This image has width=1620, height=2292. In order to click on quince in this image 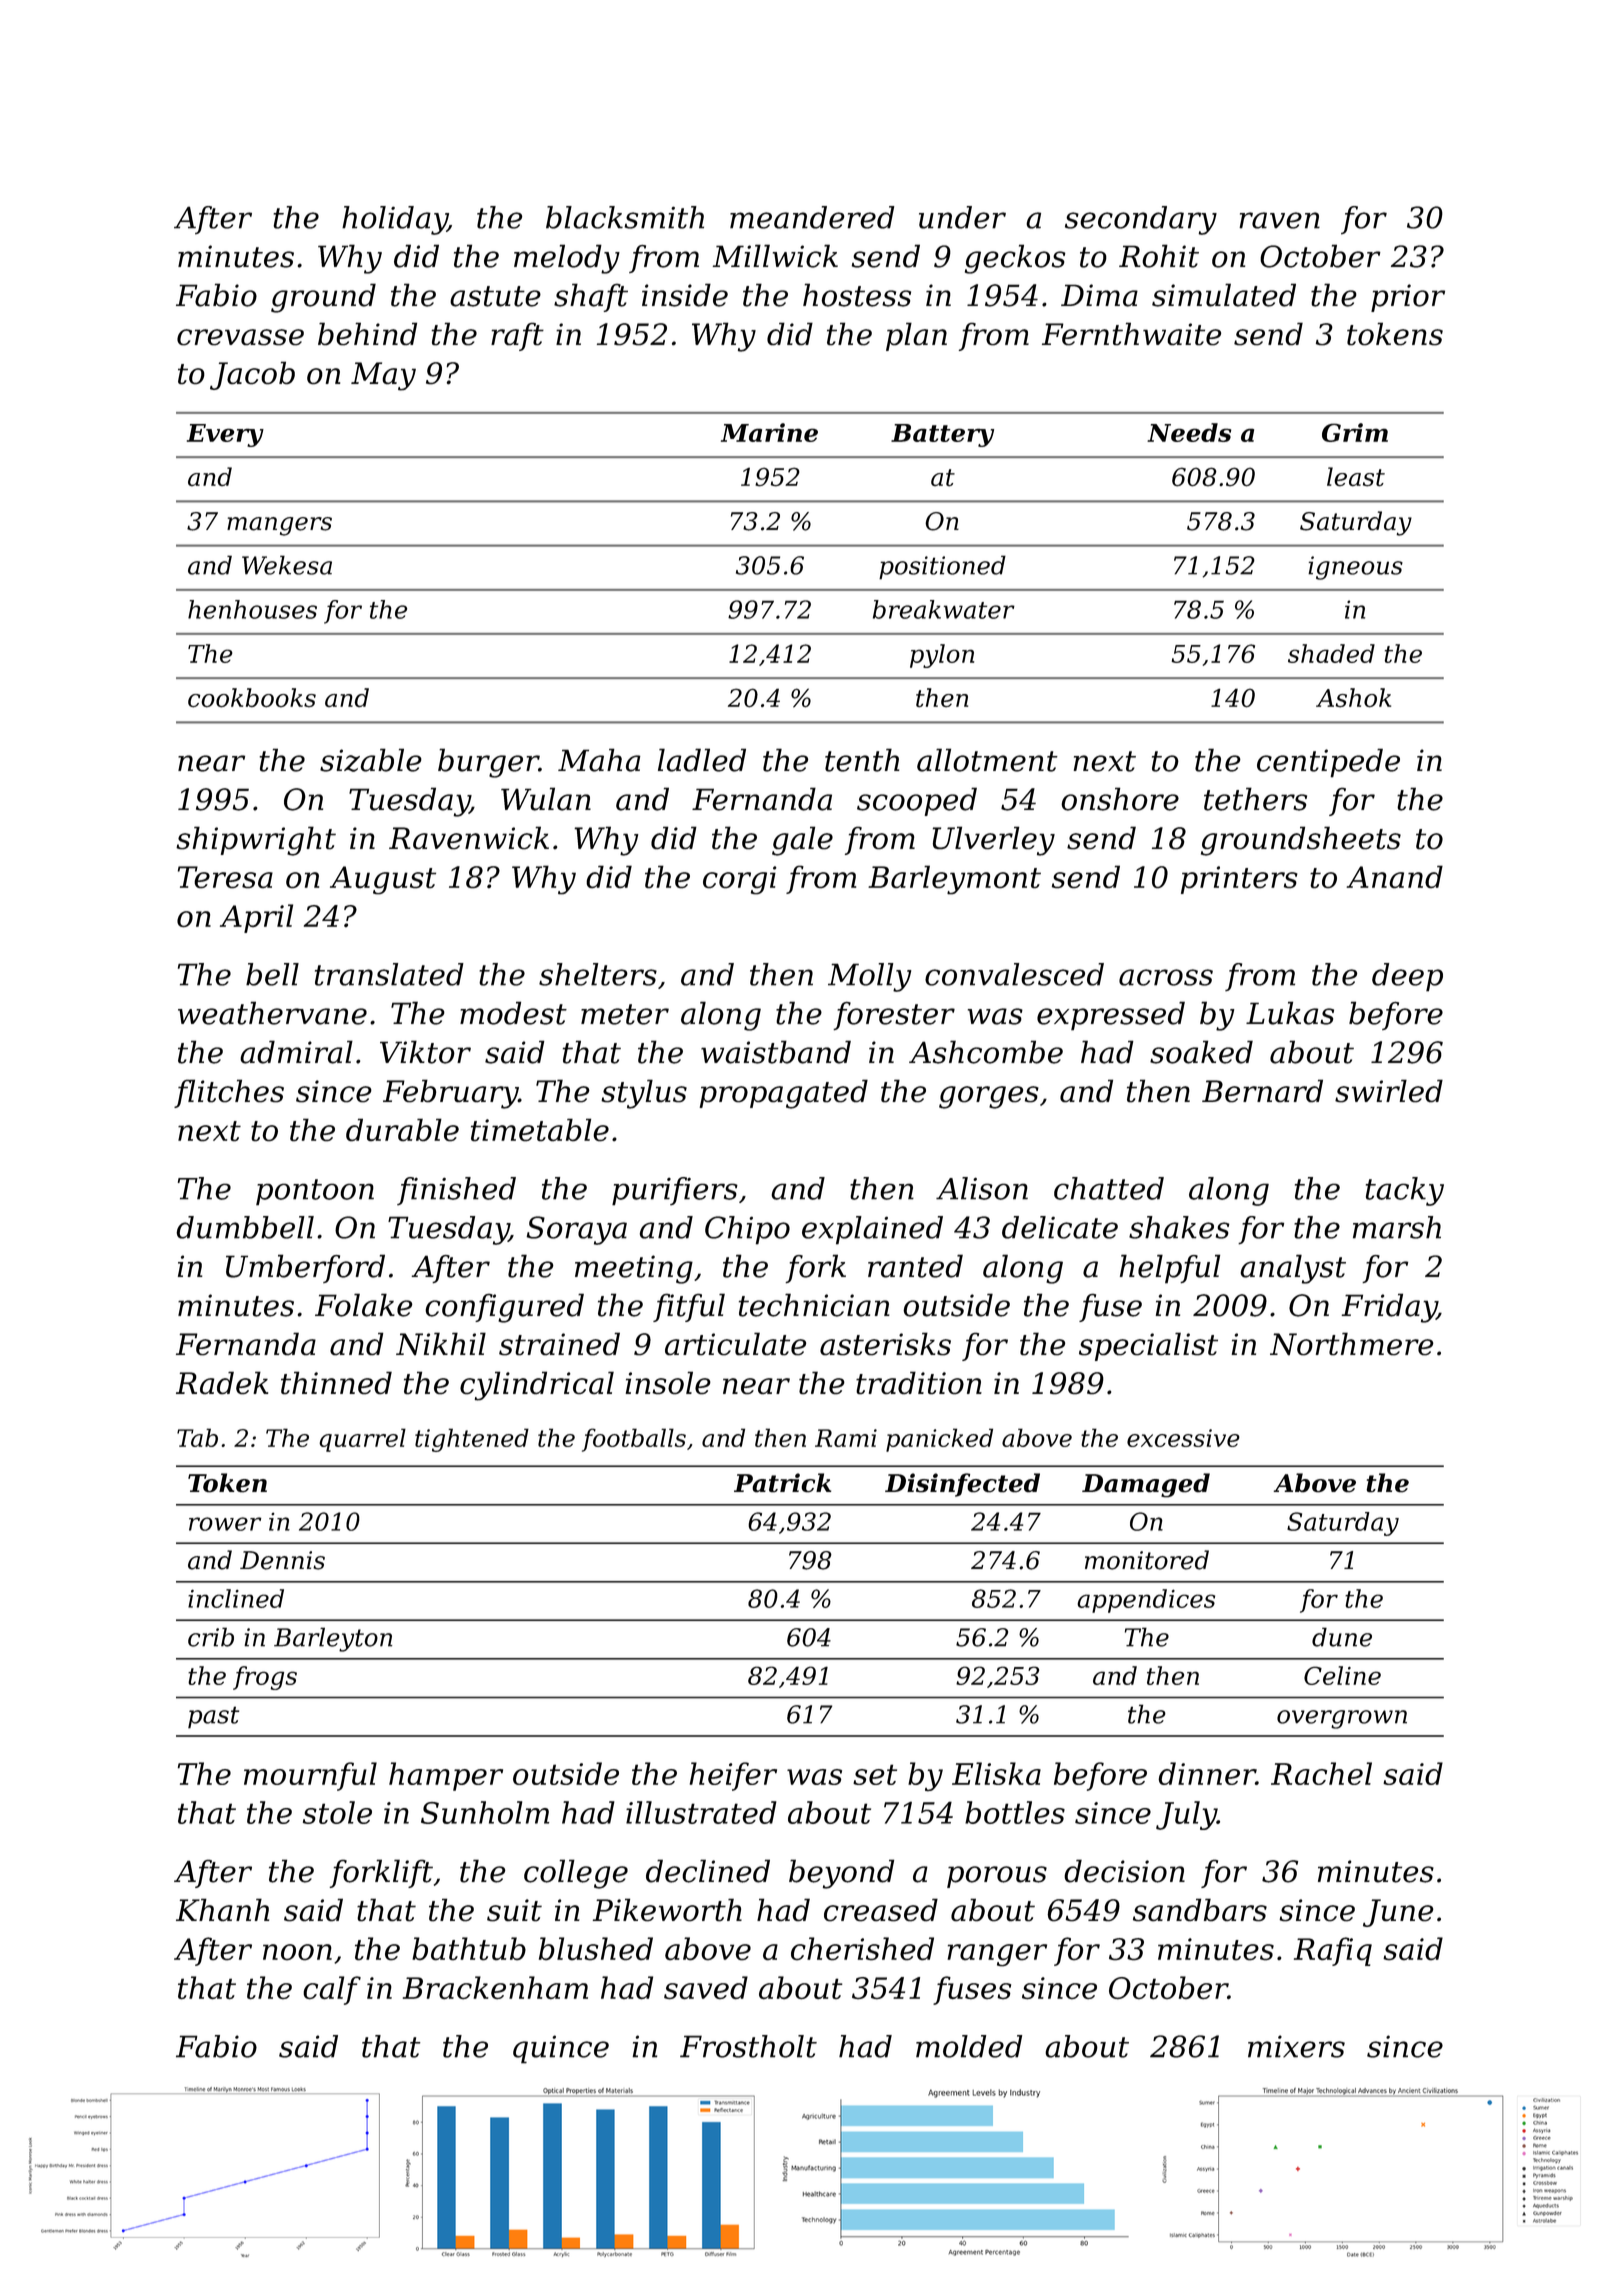, I will do `click(561, 2049)`.
